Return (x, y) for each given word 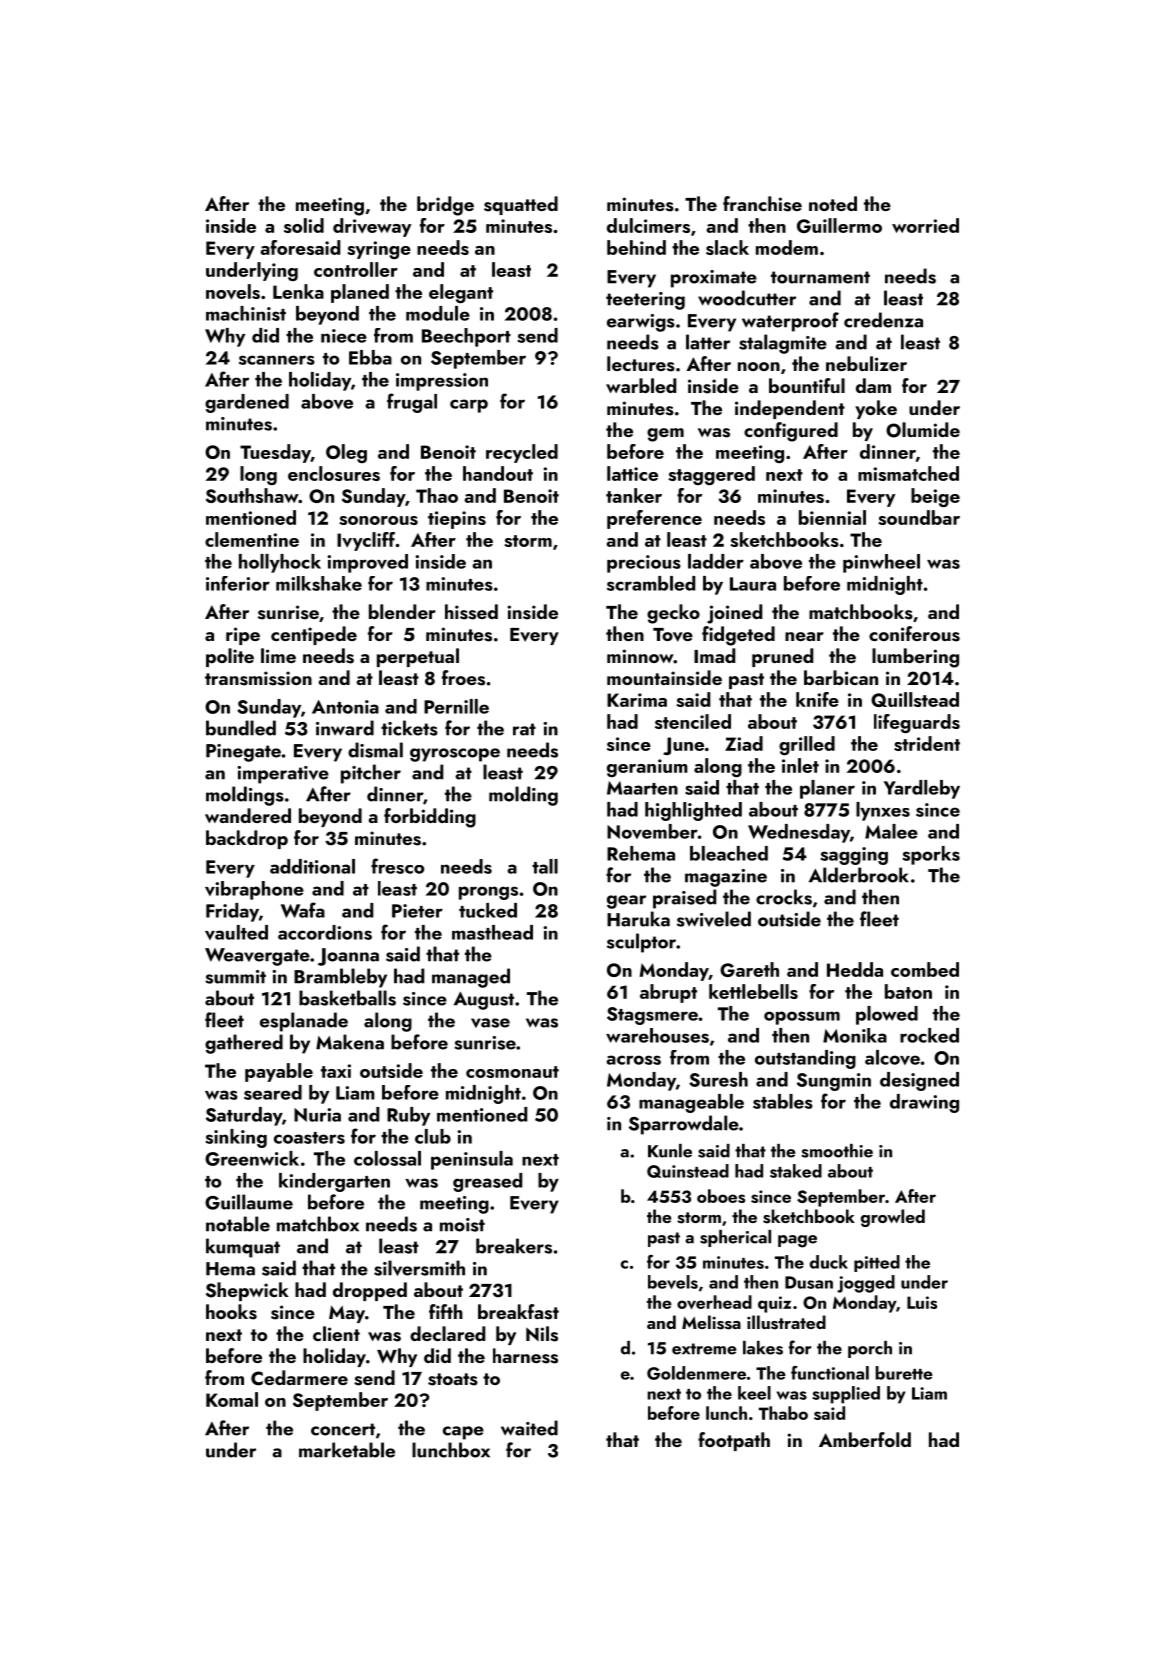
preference (654, 519)
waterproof (790, 322)
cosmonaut (512, 1072)
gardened (247, 403)
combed (925, 969)
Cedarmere (299, 1378)
